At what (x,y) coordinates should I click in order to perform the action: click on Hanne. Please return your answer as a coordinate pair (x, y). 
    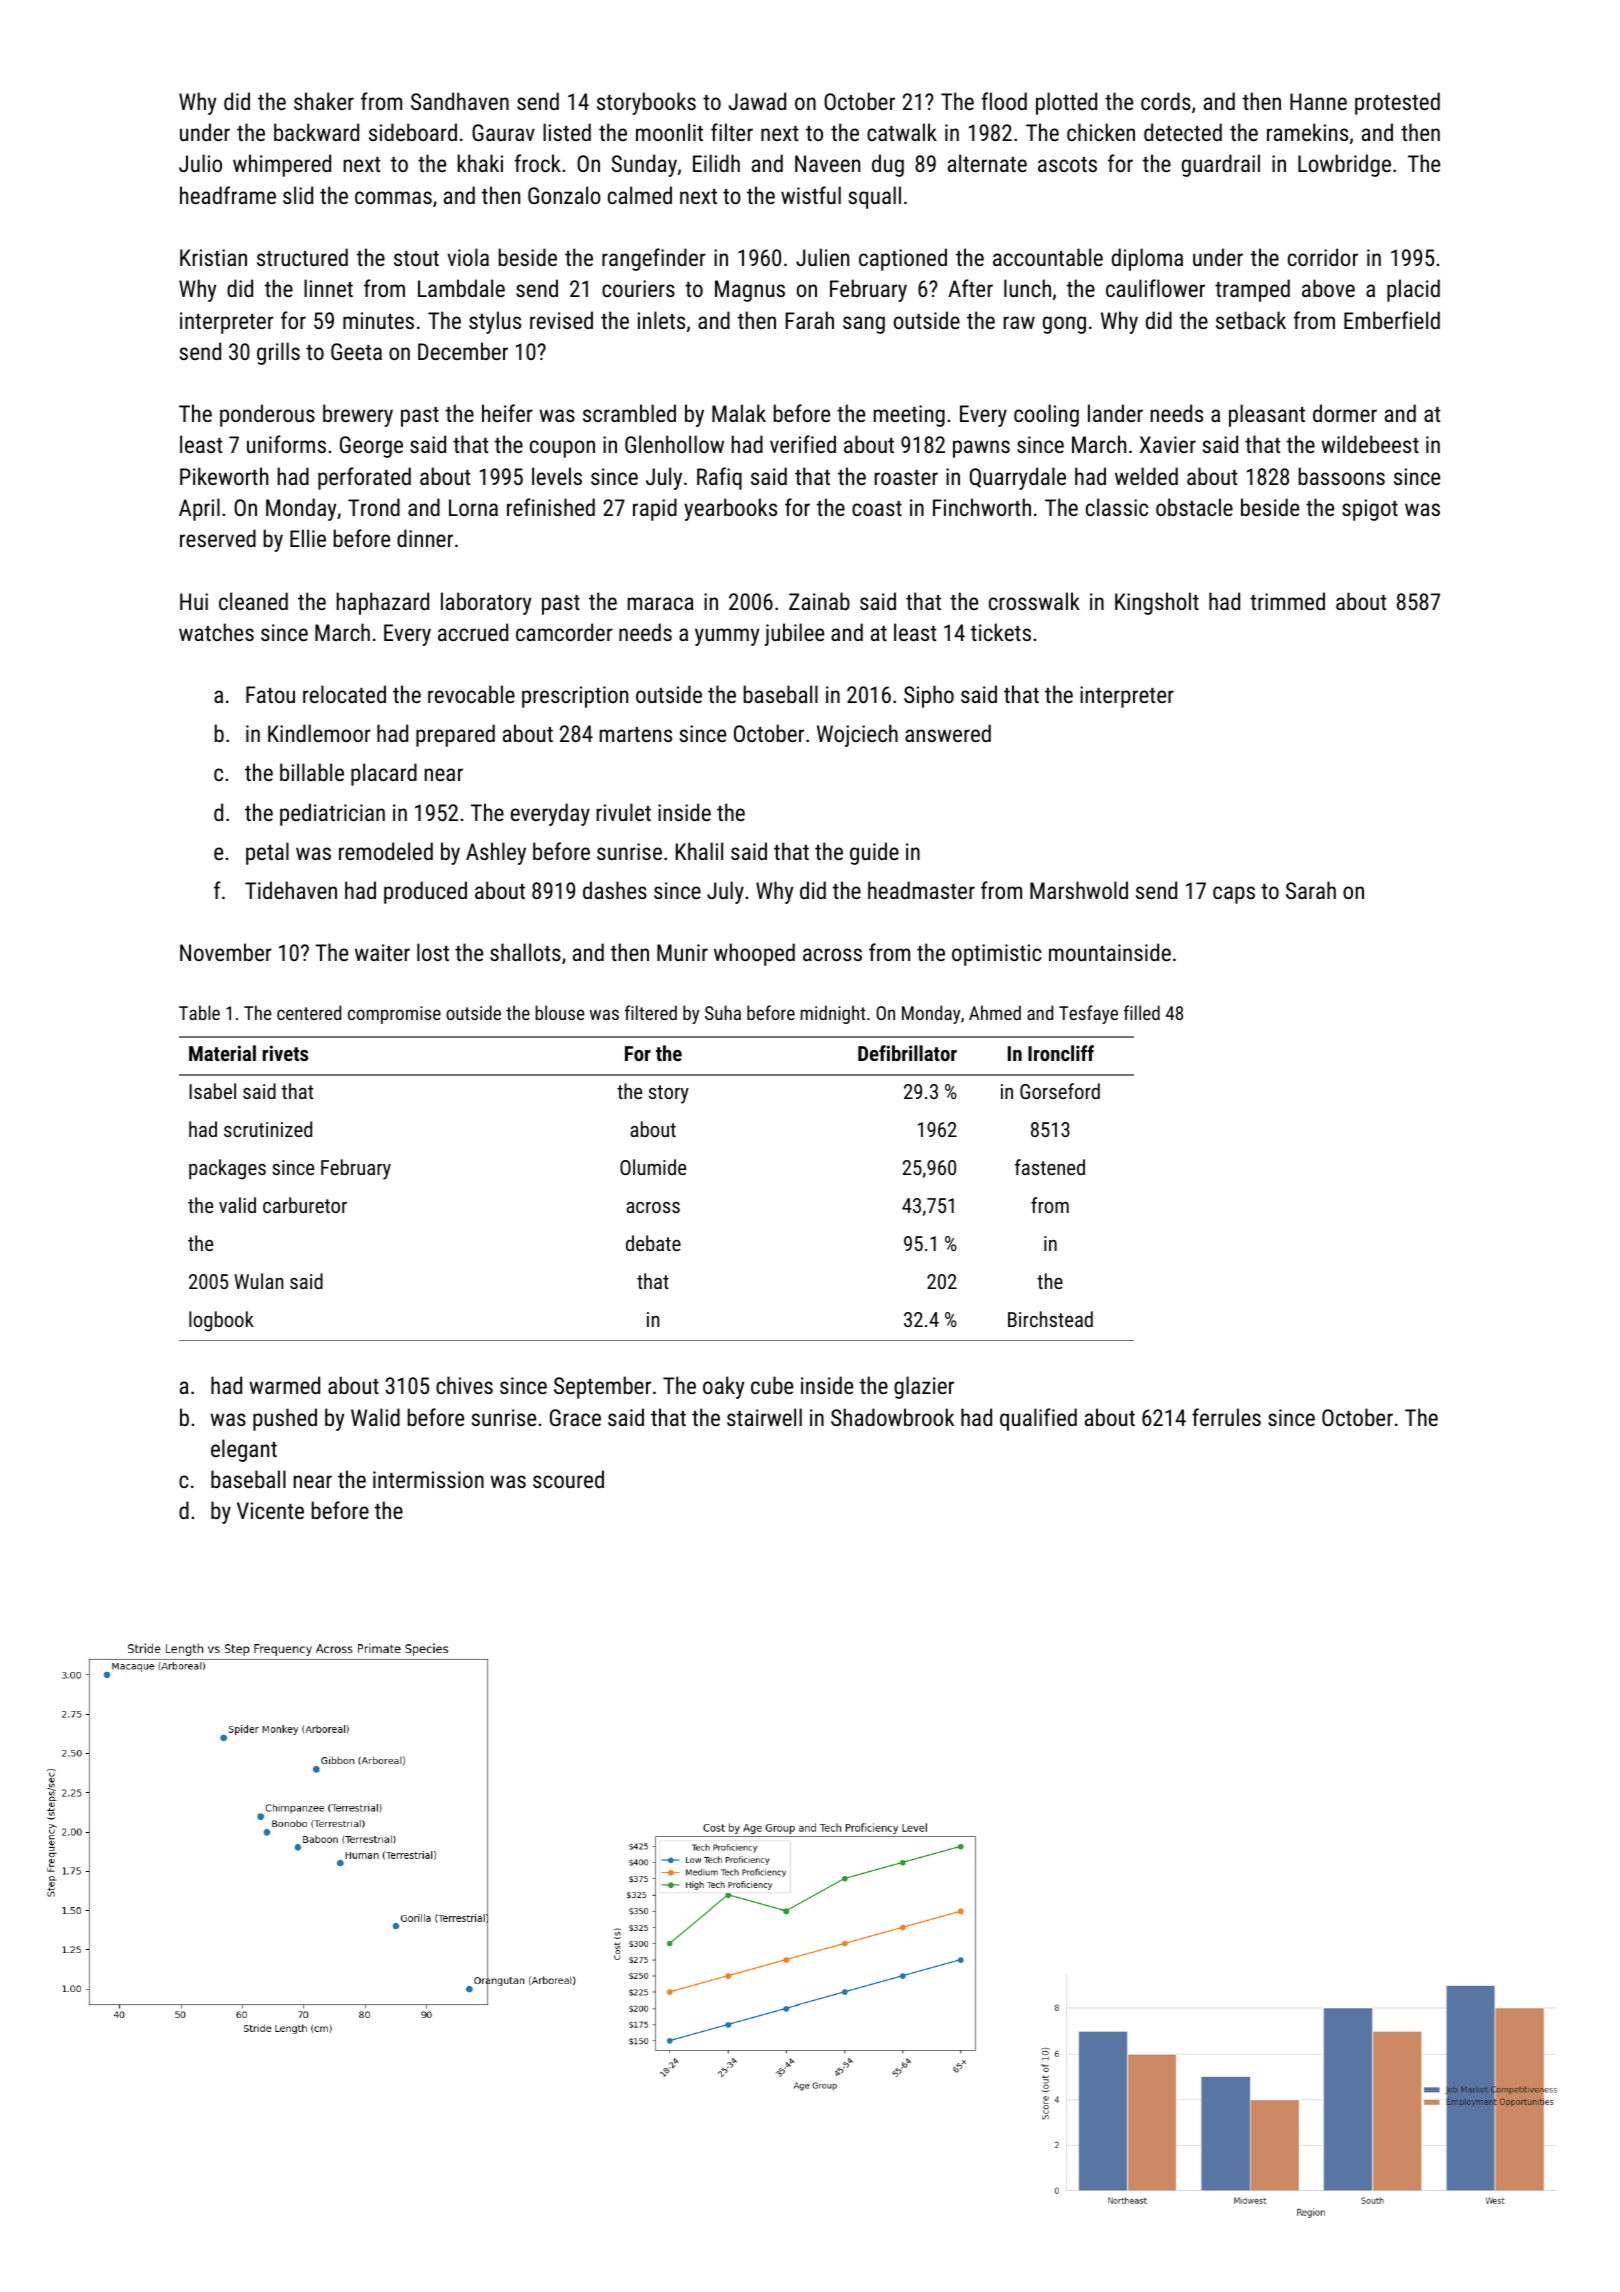
    Looking at the image, I should click on (1318, 101).
